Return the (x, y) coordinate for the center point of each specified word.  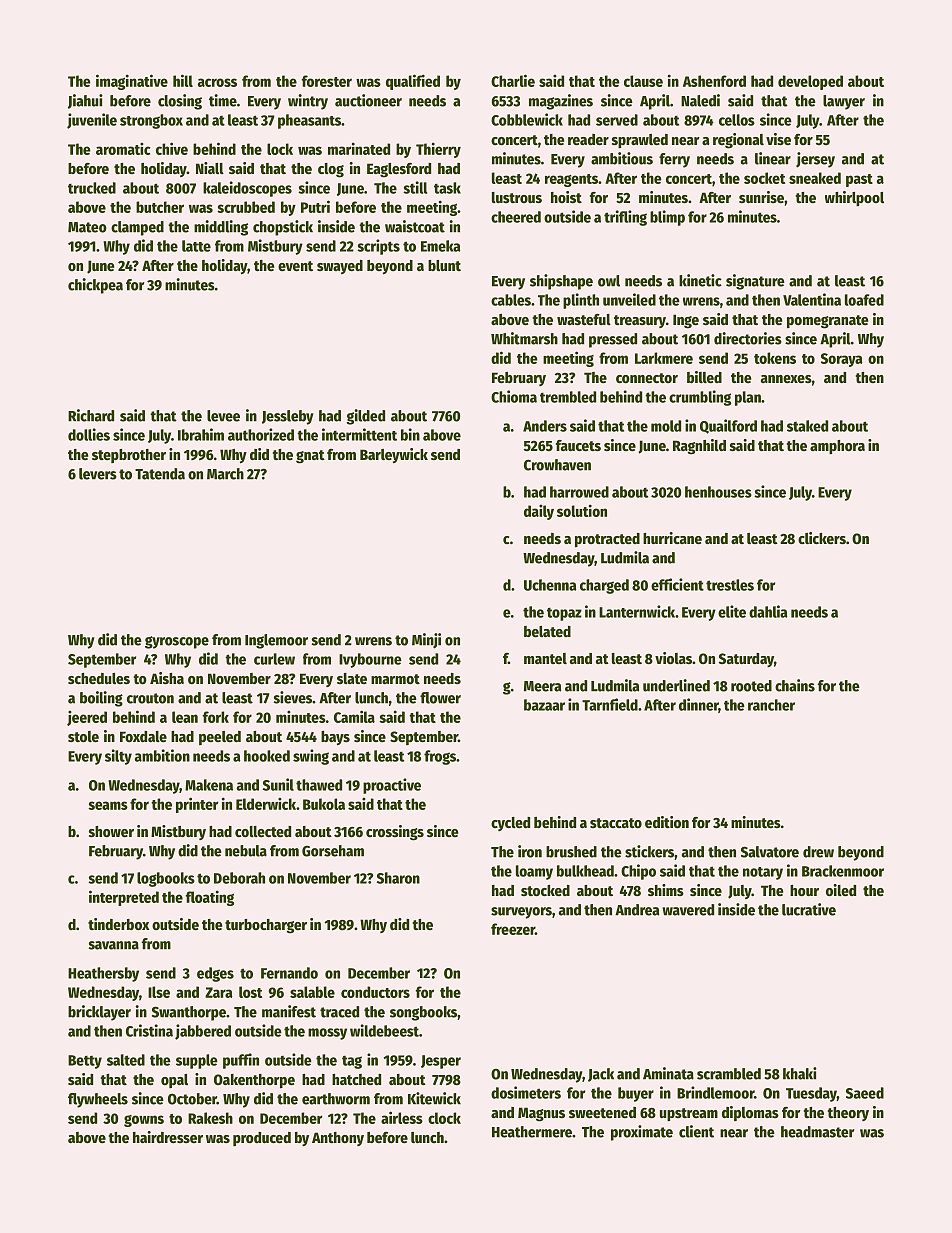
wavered (688, 910)
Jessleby (288, 417)
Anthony (338, 1139)
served (617, 120)
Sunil (278, 784)
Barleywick (394, 455)
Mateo (87, 227)
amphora (837, 447)
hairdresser (168, 1137)
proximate (642, 1133)
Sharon (398, 878)
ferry (674, 160)
